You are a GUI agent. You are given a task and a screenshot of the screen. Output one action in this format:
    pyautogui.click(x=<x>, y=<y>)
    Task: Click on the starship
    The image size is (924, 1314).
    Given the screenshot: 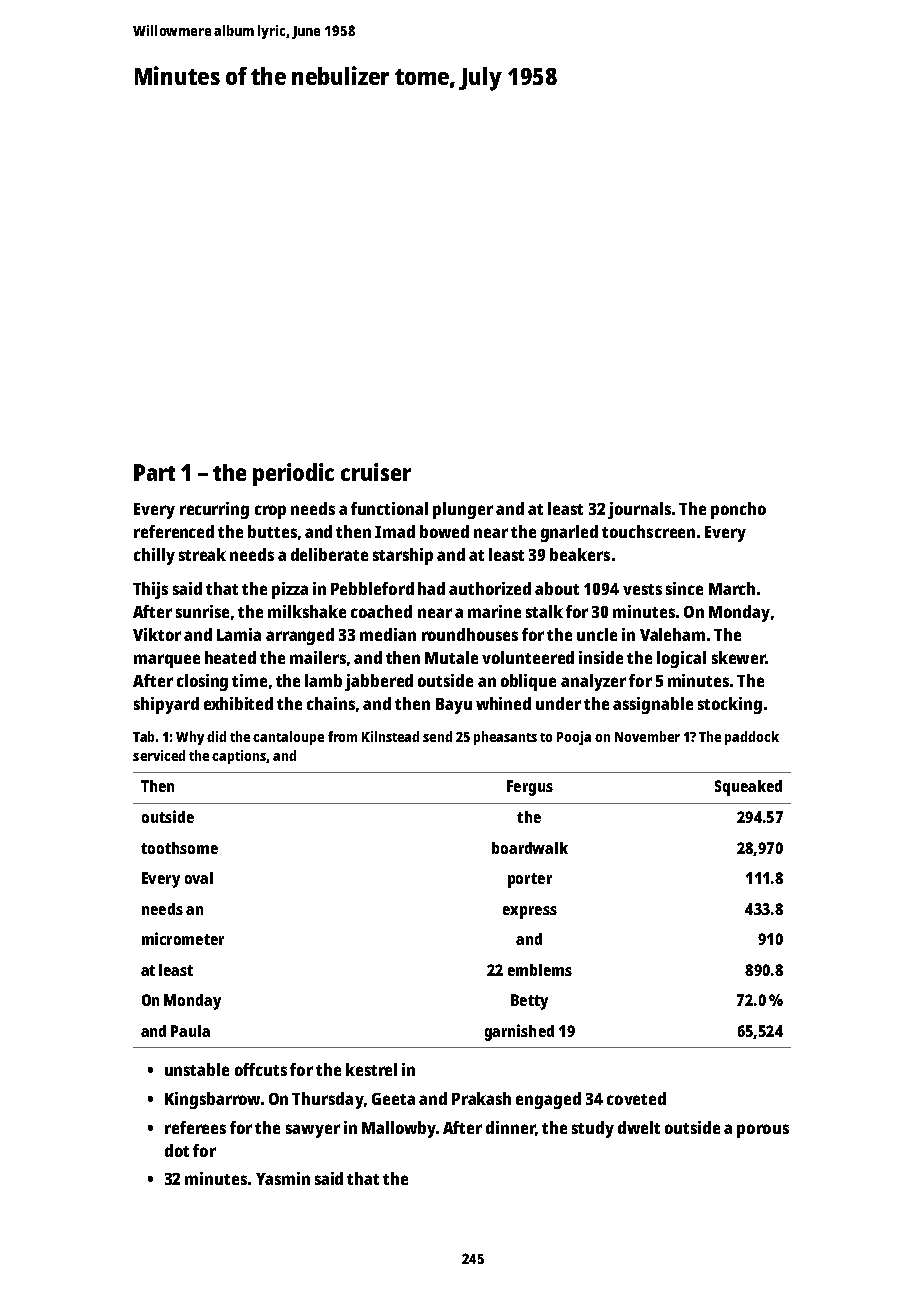 What is the action you would take?
    pyautogui.click(x=403, y=556)
